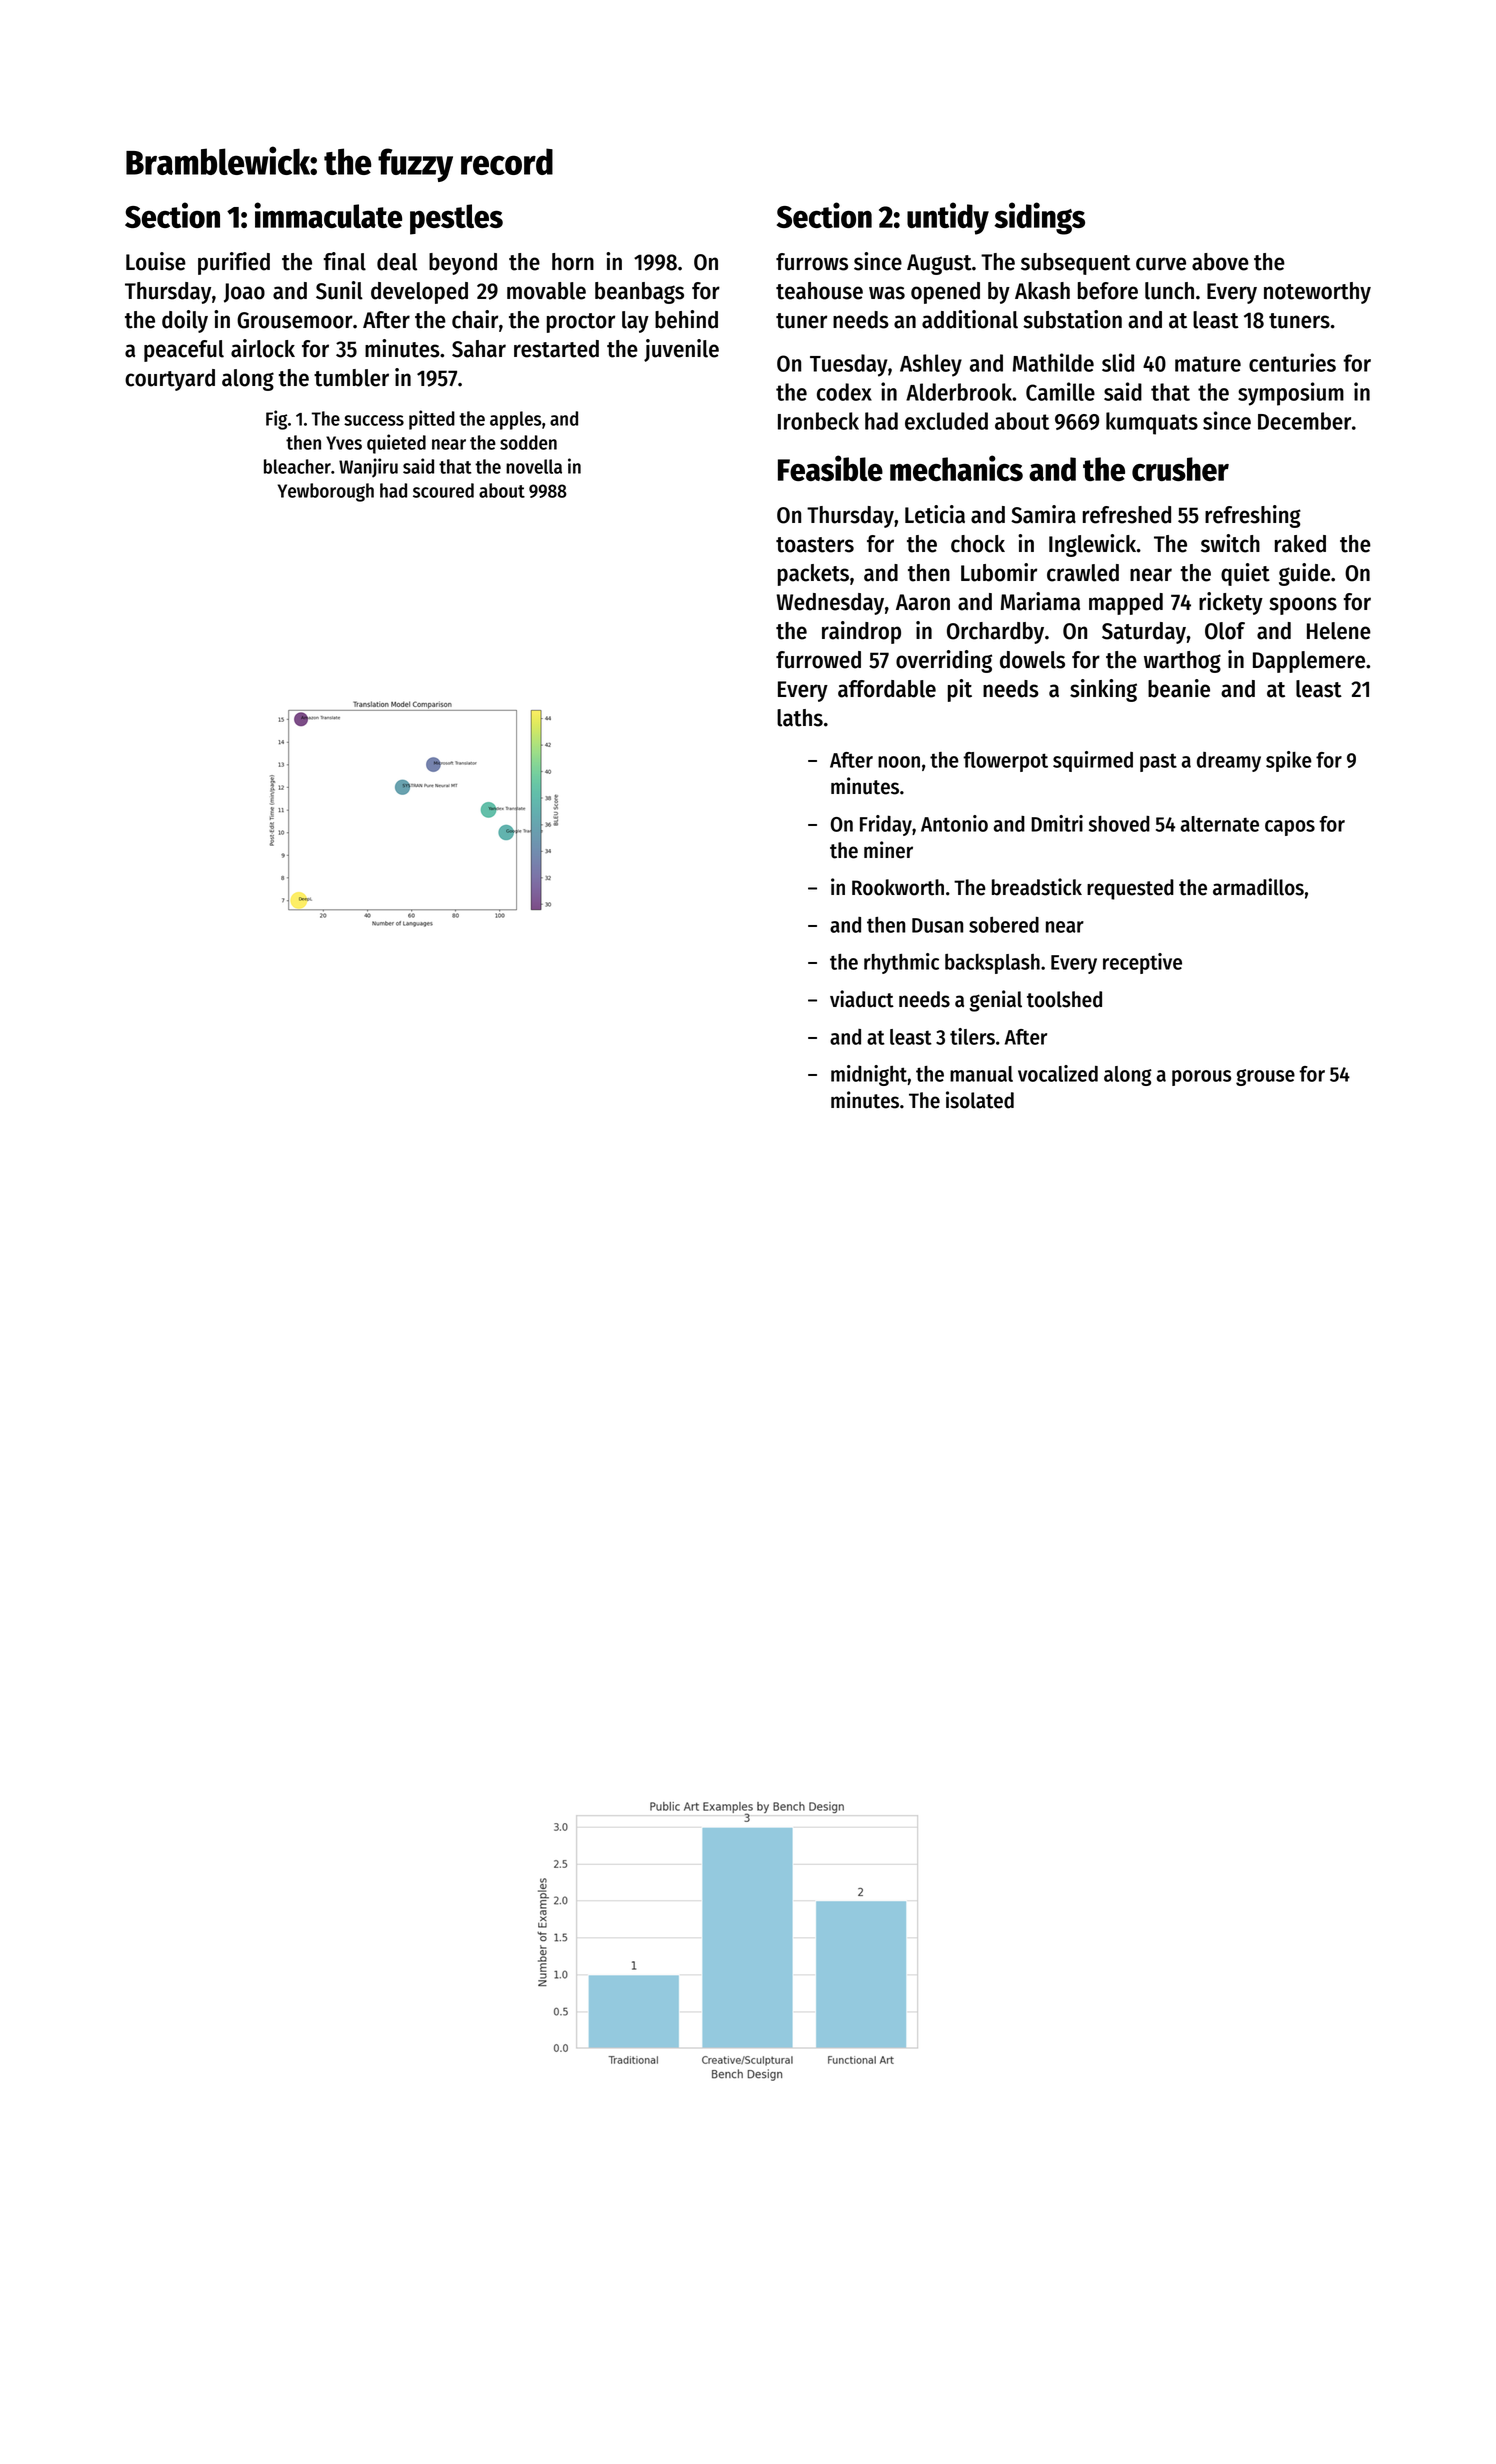 This screenshot has width=1496, height=2464. I want to click on porous, so click(1201, 1078).
